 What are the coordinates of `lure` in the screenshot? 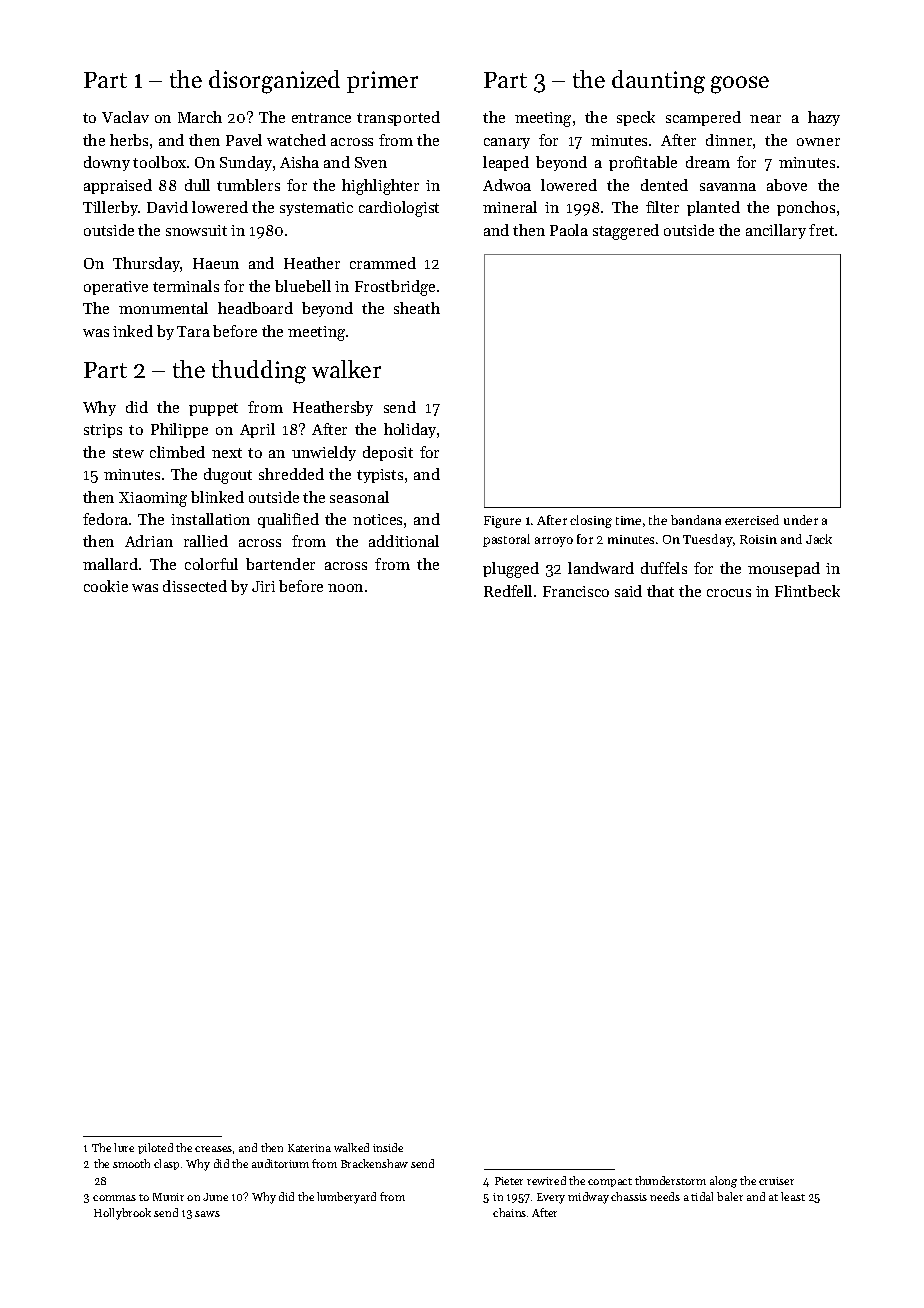 It's located at (124, 1147).
